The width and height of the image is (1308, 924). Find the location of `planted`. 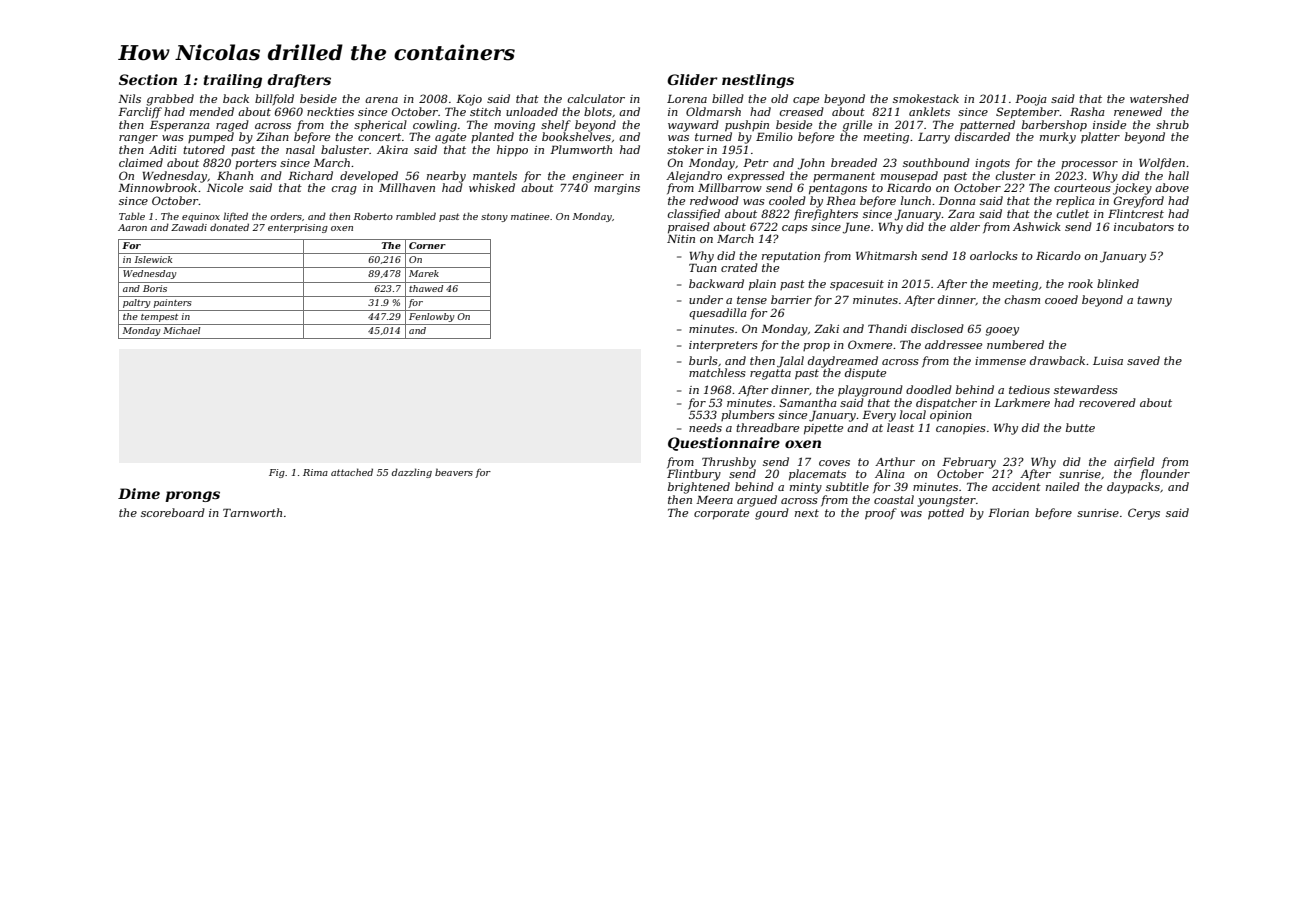

planted is located at coordinates (492, 137).
